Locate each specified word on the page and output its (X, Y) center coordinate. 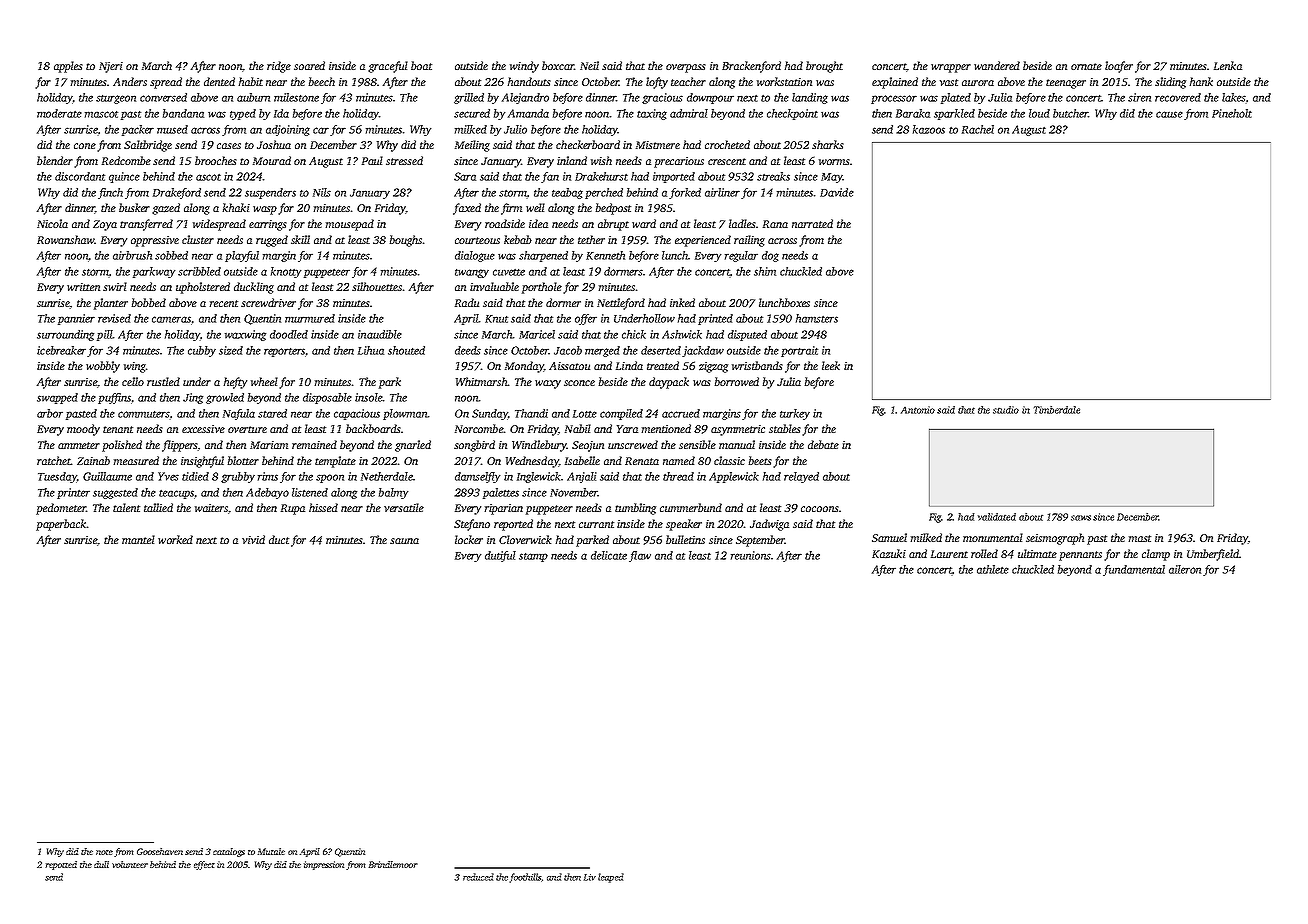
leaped (611, 878)
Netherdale (387, 476)
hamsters (817, 318)
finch (110, 193)
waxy (548, 384)
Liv (590, 877)
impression (324, 865)
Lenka (1228, 65)
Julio (515, 129)
